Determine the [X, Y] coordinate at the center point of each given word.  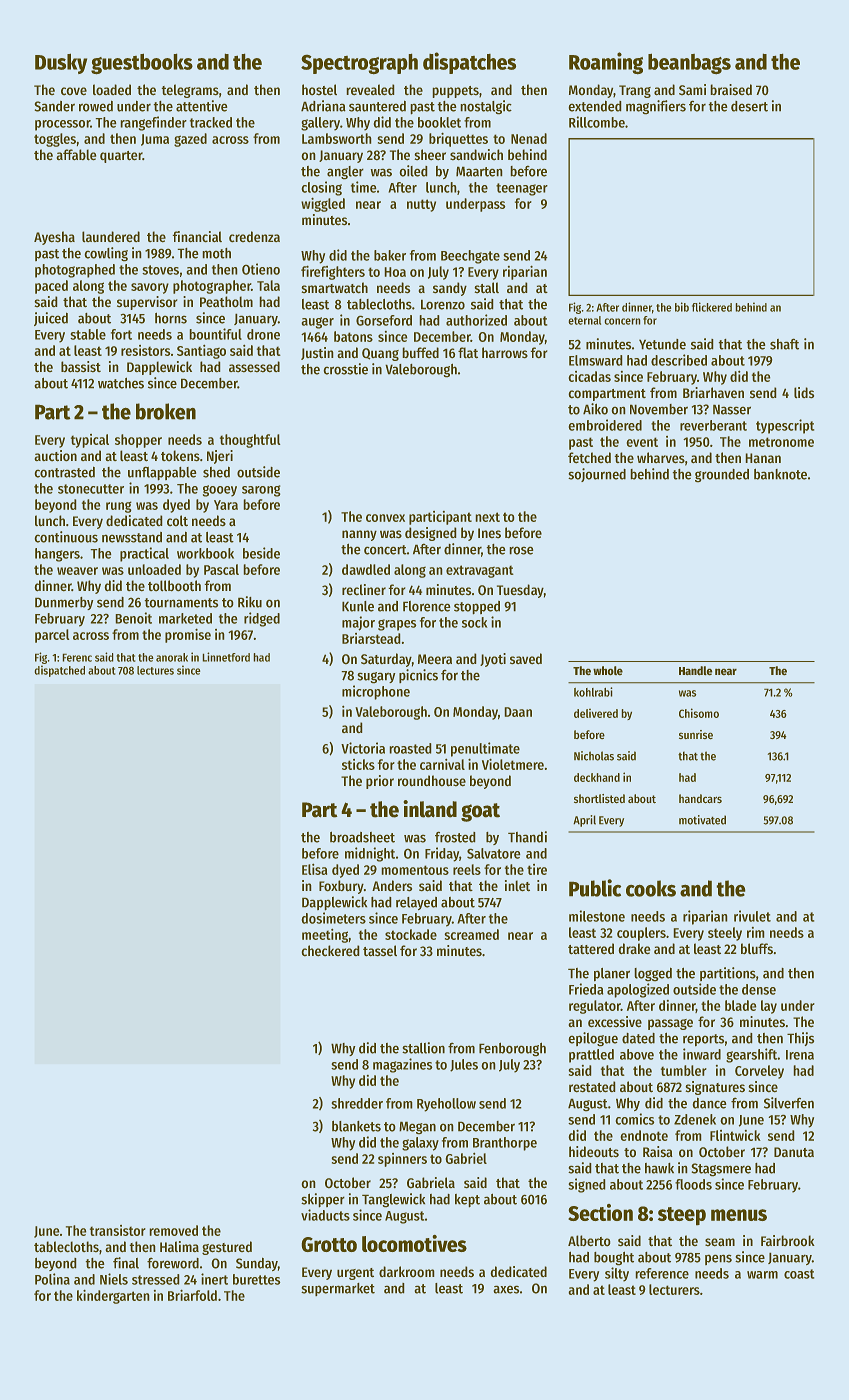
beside [261, 553]
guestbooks [142, 64]
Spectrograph [359, 64]
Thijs [800, 1039]
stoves [160, 270]
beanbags [689, 64]
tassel [380, 951]
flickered [712, 307]
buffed [420, 352]
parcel [52, 636]
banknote [780, 474]
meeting [325, 935]
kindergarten [113, 1296]
